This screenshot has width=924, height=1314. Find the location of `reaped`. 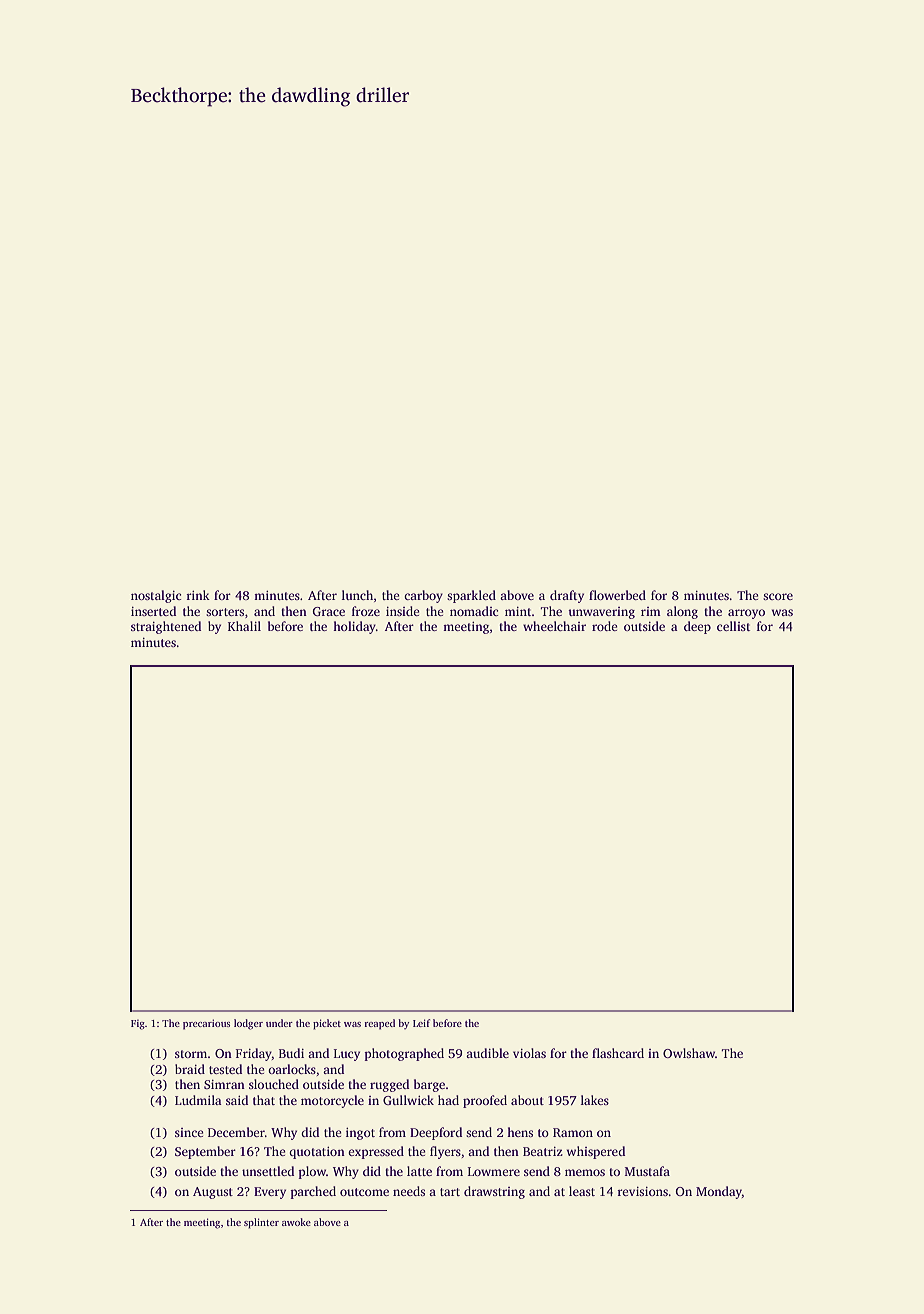

reaped is located at coordinates (380, 1024).
